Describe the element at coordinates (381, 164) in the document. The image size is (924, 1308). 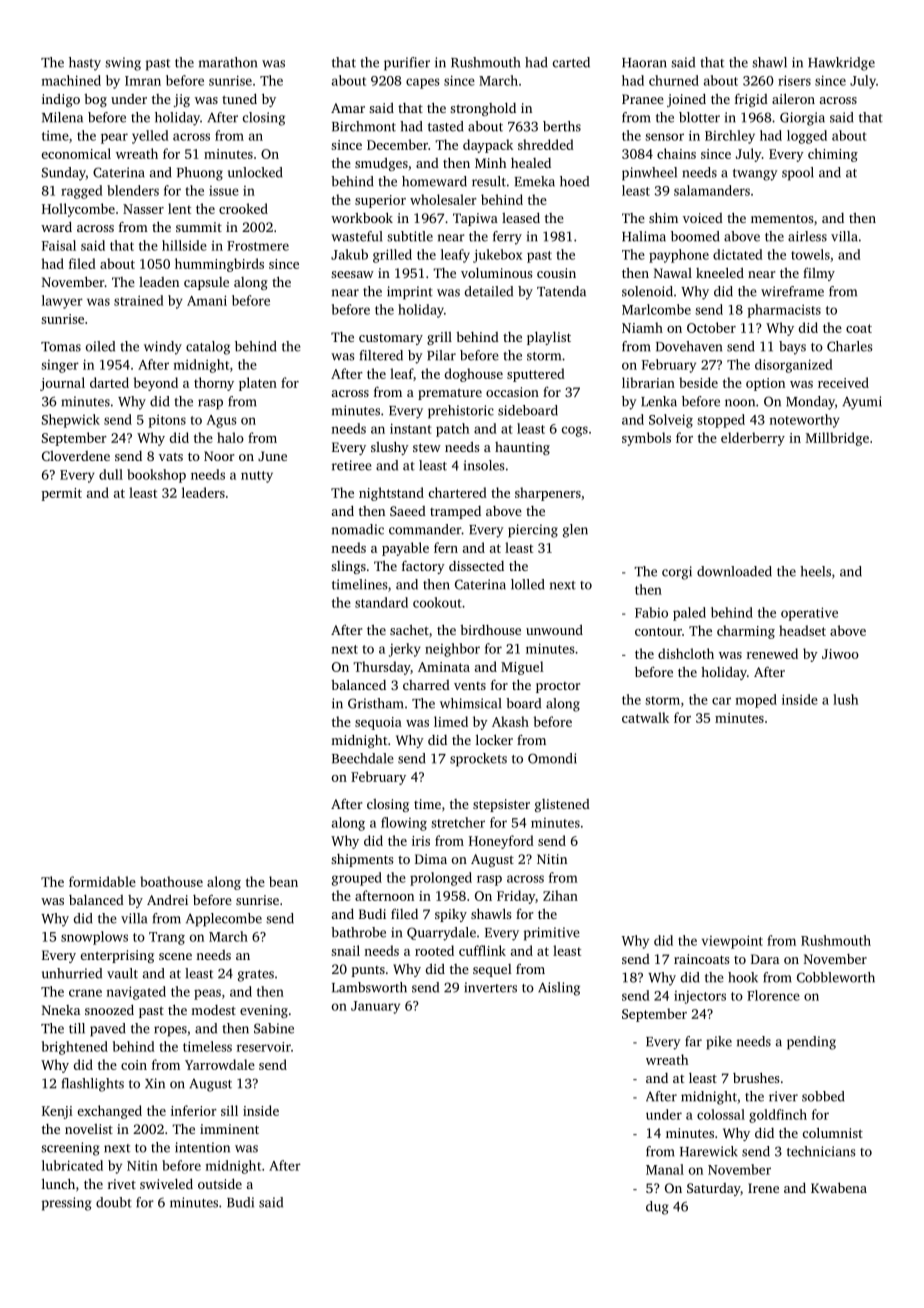
I see `smudges` at that location.
